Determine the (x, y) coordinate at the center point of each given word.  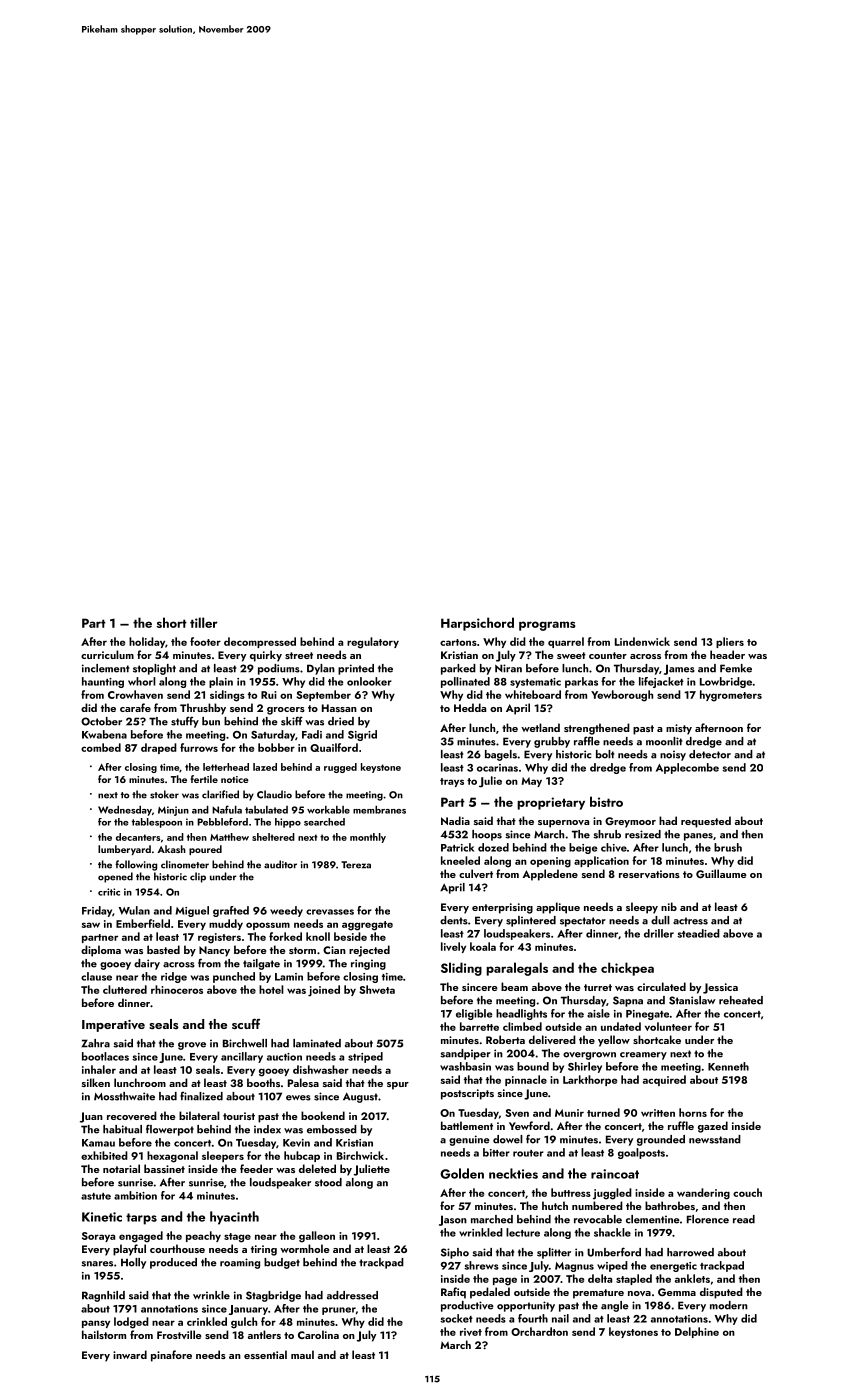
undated (621, 1026)
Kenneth (728, 1066)
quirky (266, 656)
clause (96, 976)
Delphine (697, 1332)
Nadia (455, 820)
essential (265, 1354)
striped (365, 1057)
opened (115, 877)
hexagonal (172, 1157)
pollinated (465, 682)
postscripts (467, 1094)
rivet (471, 1332)
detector (710, 754)
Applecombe (687, 768)
